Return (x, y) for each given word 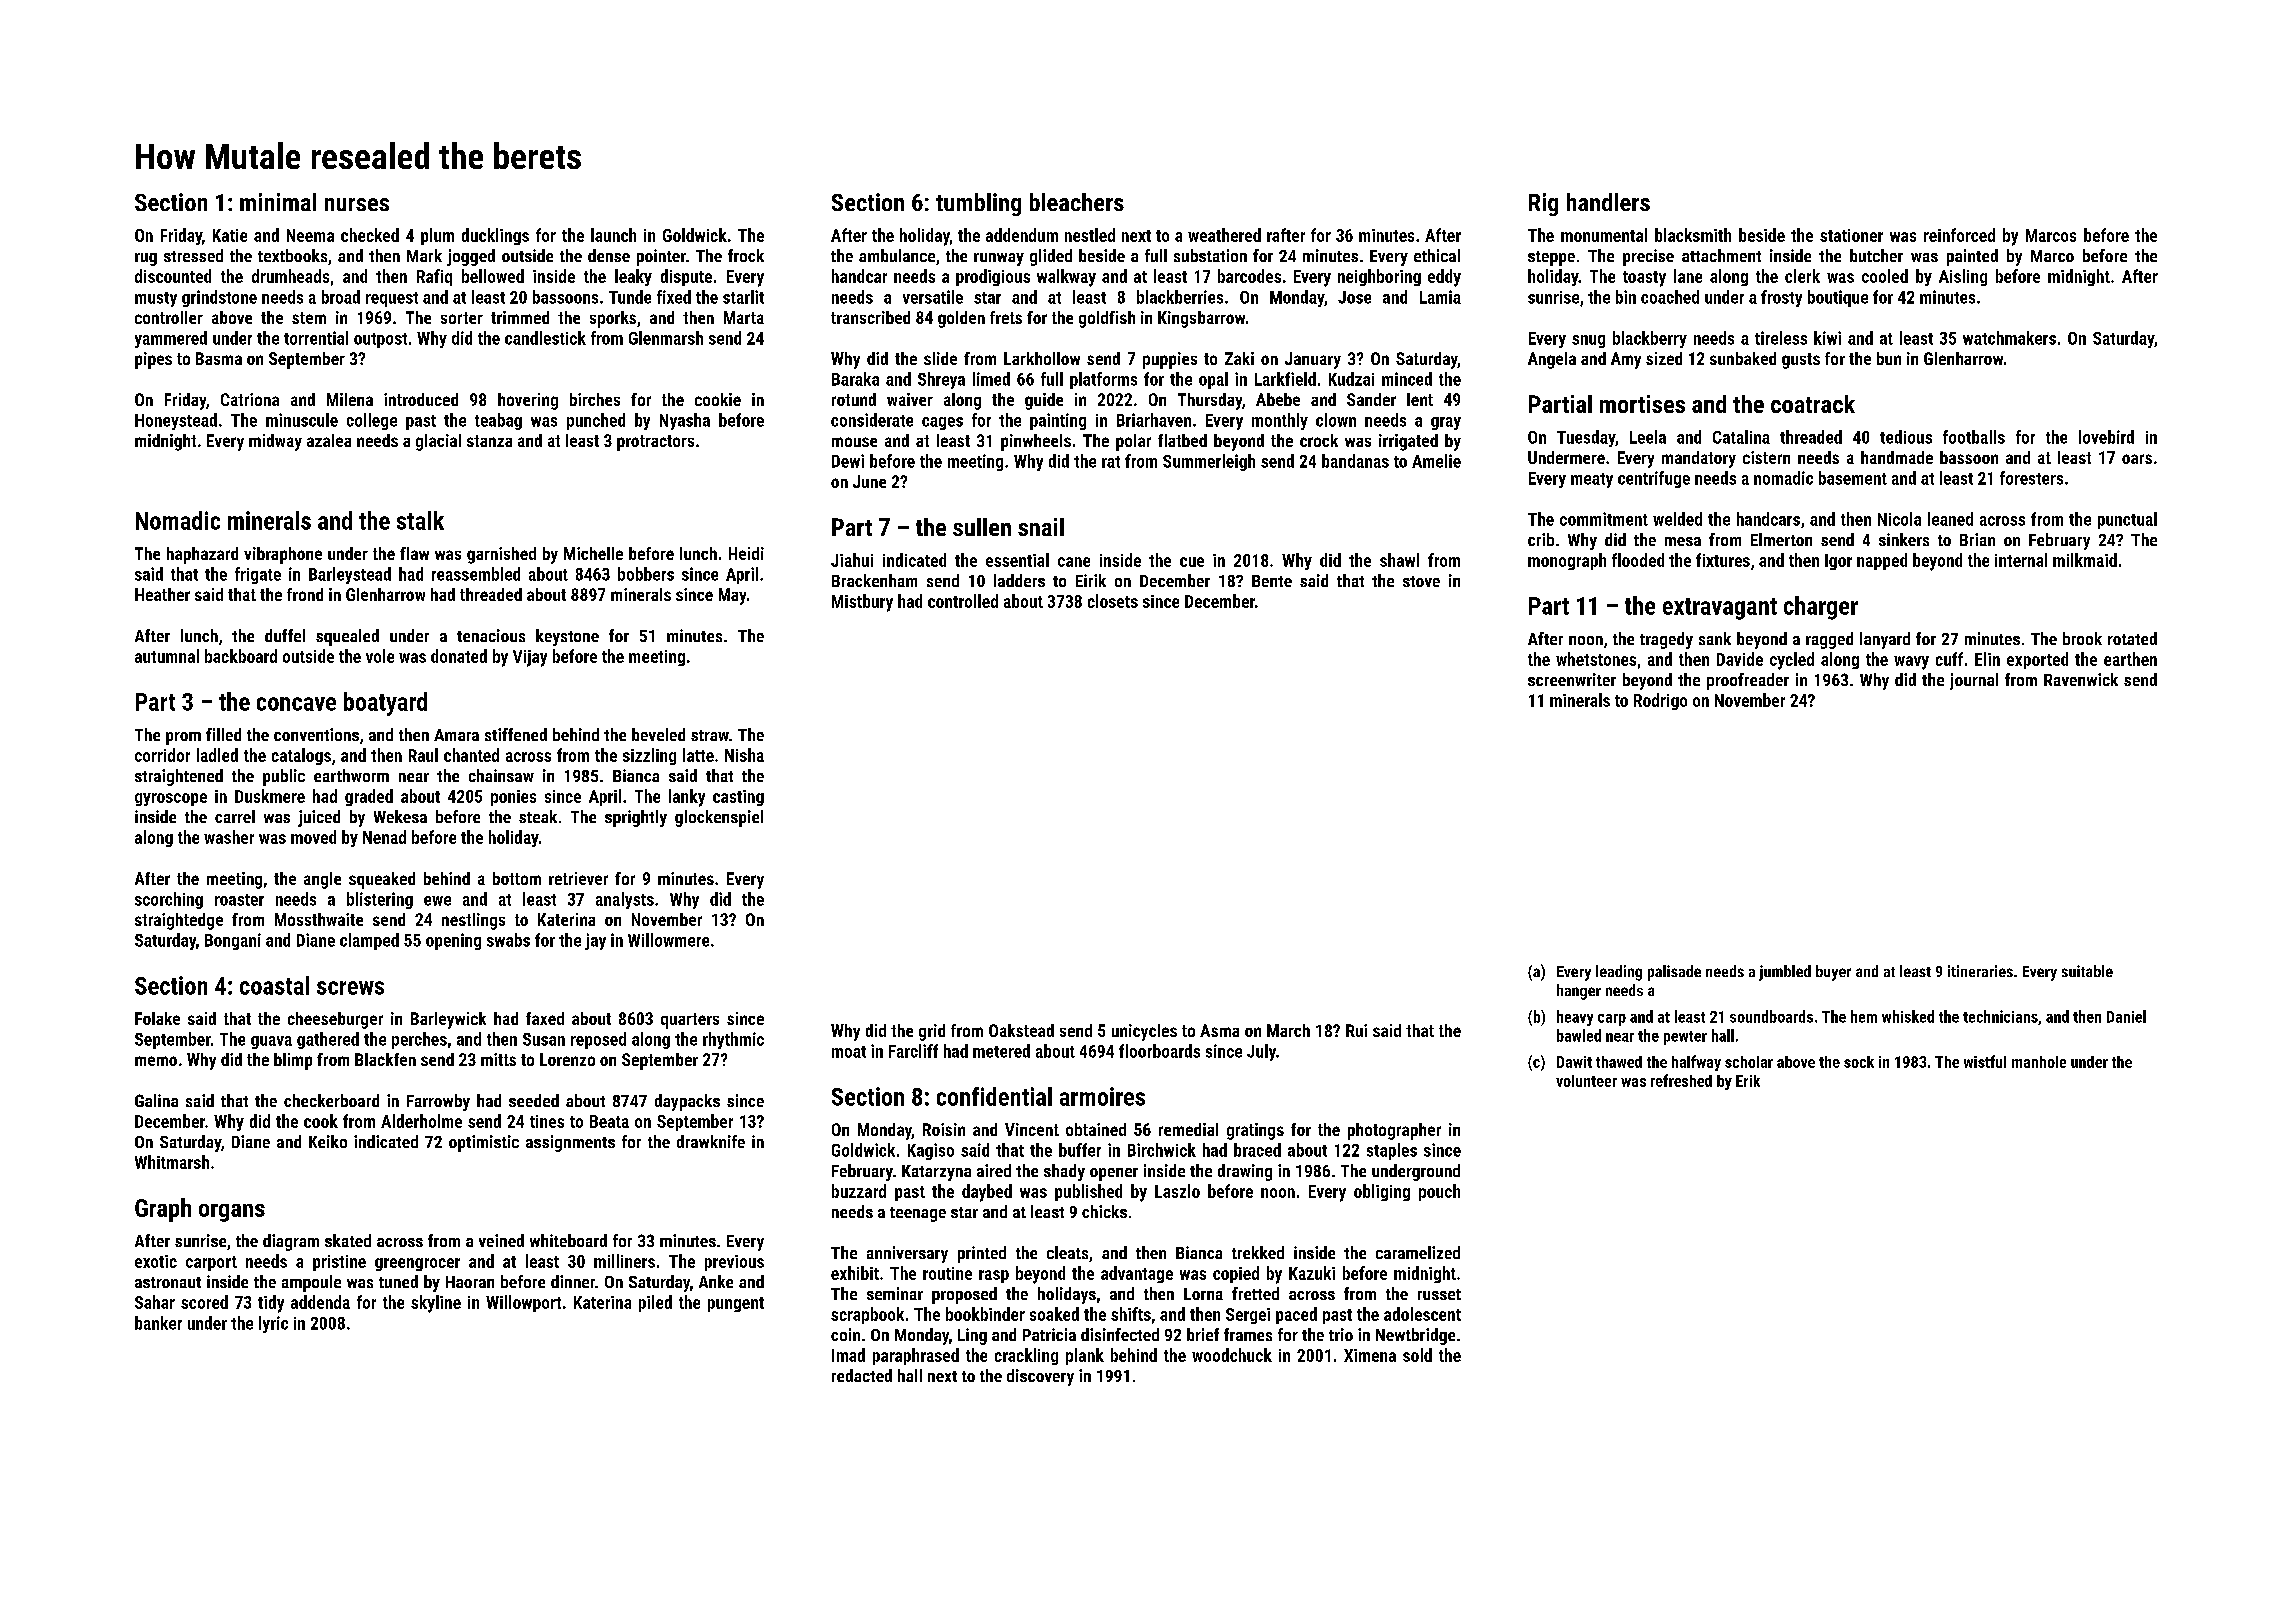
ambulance (897, 255)
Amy (1626, 360)
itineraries (1980, 971)
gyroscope (171, 799)
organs (232, 1213)
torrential (316, 338)
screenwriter (1572, 679)
